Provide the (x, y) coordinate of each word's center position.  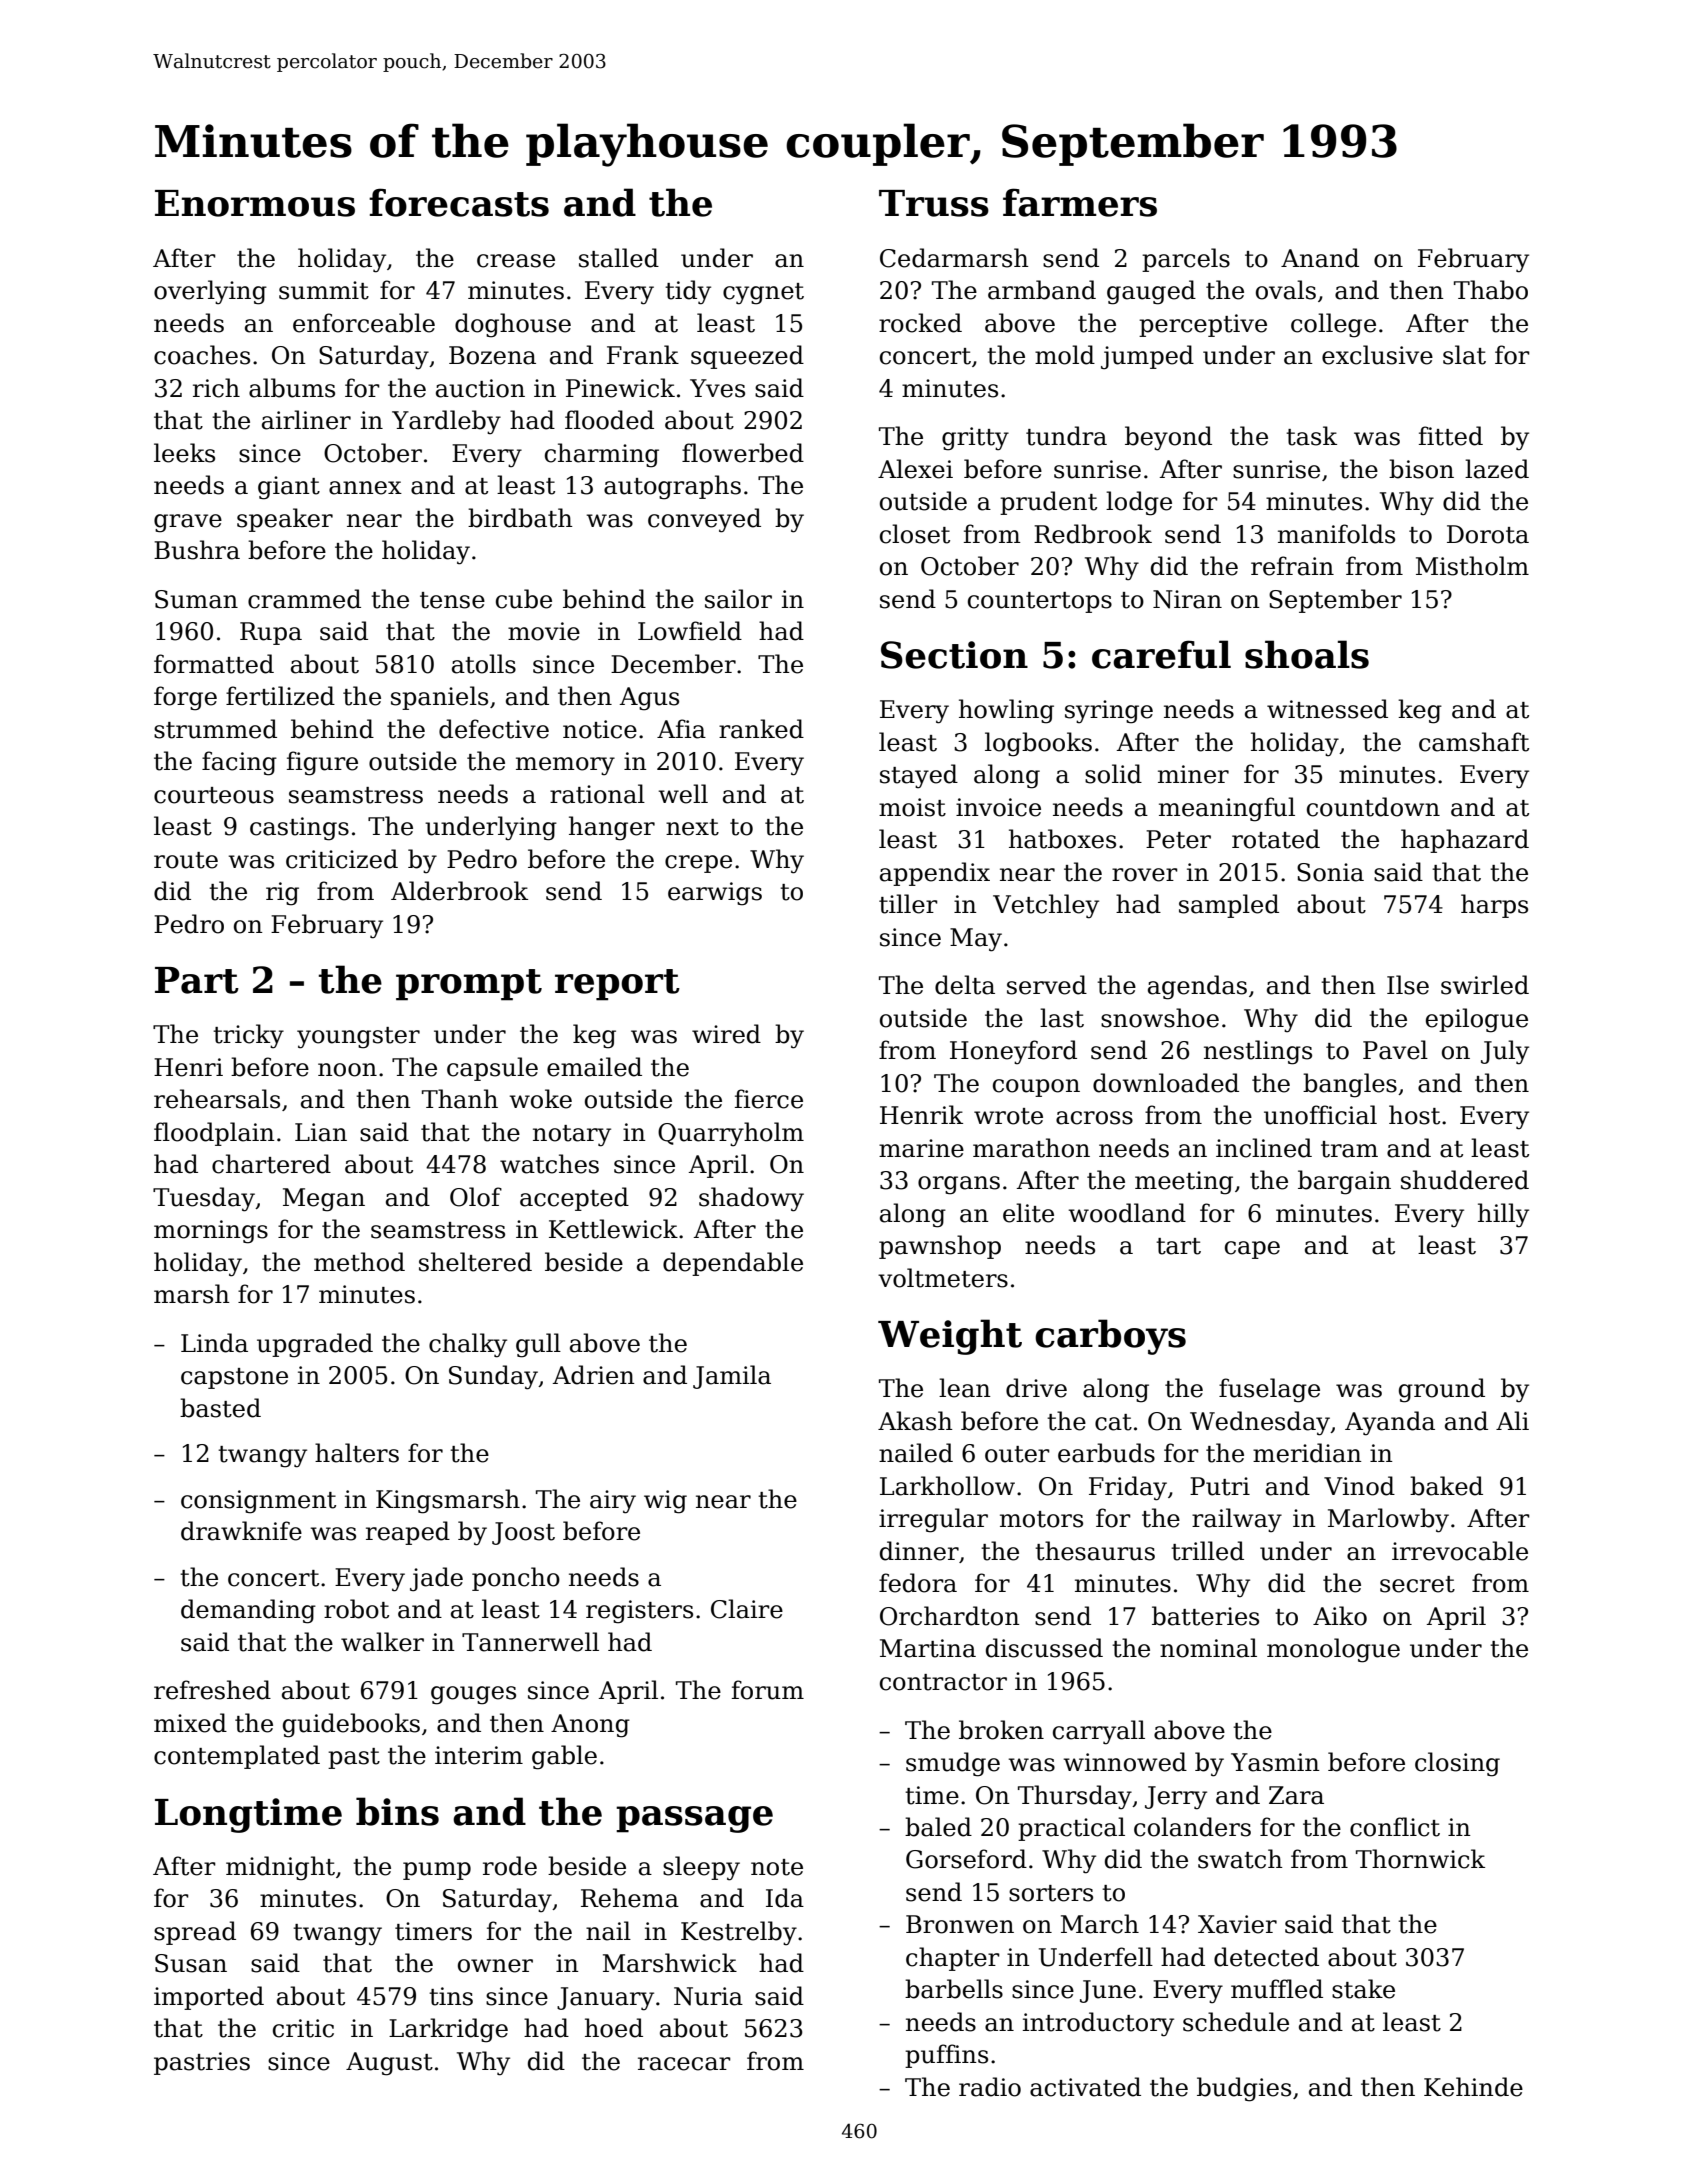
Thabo (1491, 290)
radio (990, 2087)
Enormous (255, 203)
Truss (934, 203)
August (389, 2064)
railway (1237, 1520)
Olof (476, 1197)
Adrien (594, 1375)
